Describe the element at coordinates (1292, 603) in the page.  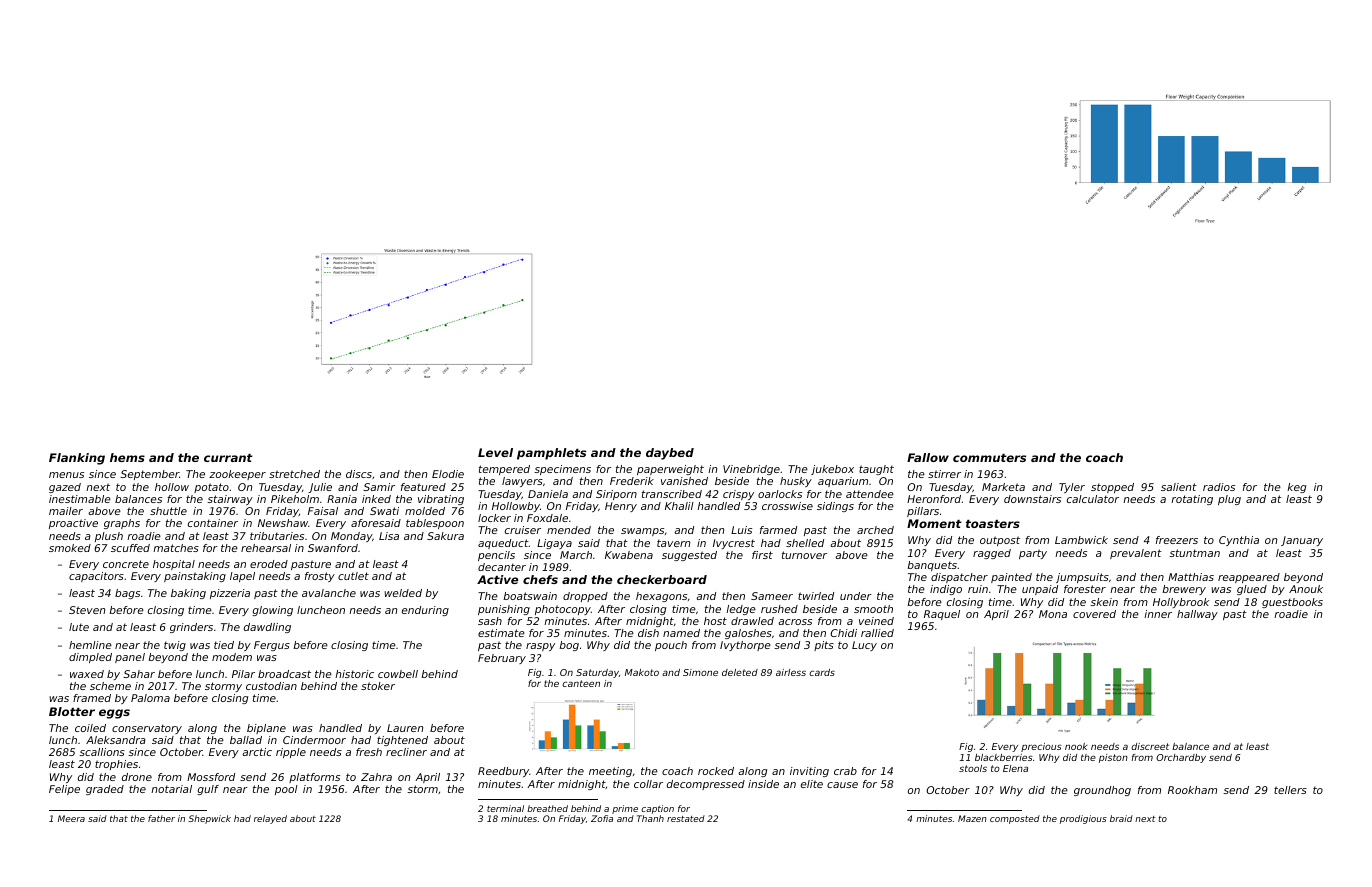
I see `guestbooks` at that location.
